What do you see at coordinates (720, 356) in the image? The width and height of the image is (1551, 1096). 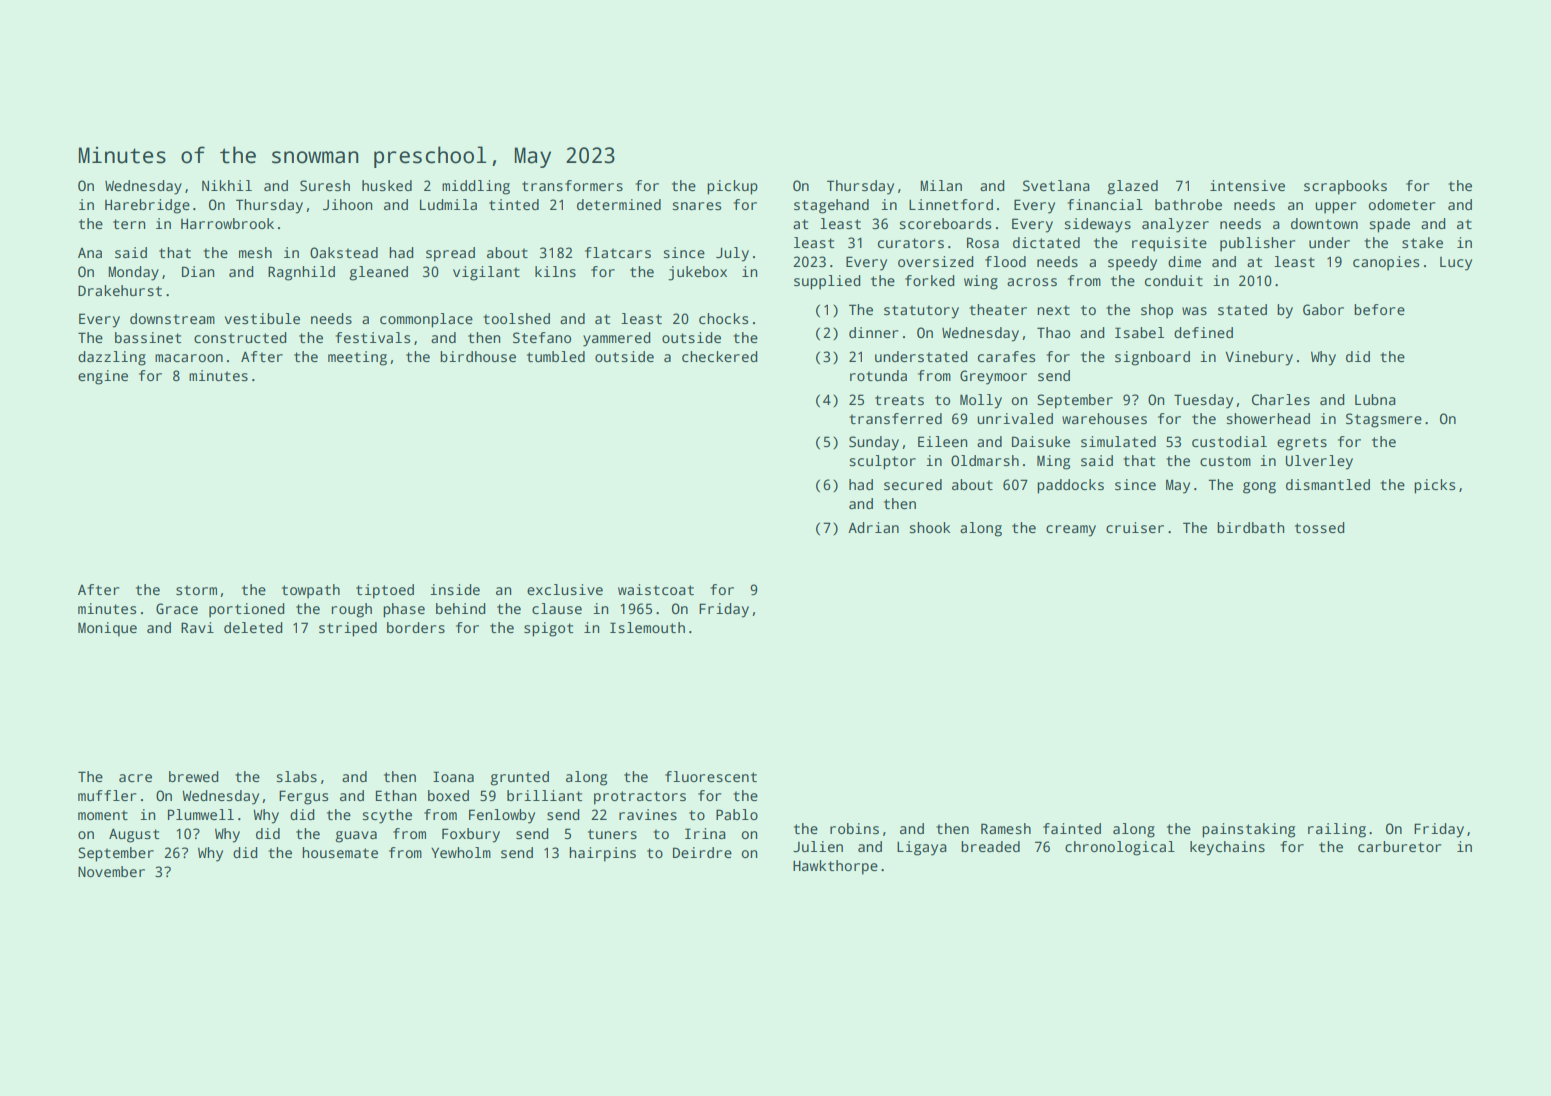 I see `checkered` at bounding box center [720, 356].
